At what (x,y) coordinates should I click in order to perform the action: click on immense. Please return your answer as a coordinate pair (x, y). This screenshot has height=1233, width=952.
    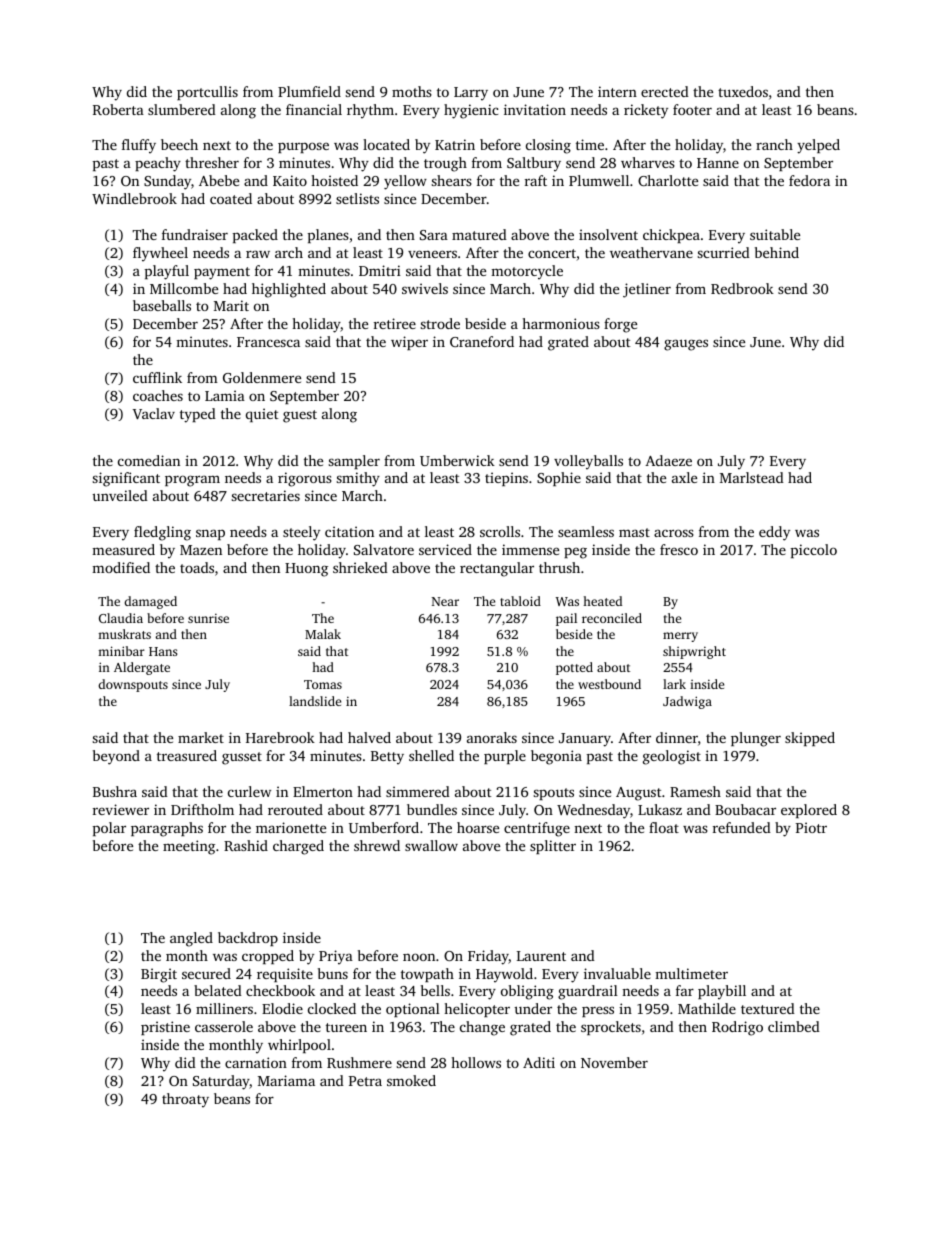
    Looking at the image, I should click on (530, 549).
